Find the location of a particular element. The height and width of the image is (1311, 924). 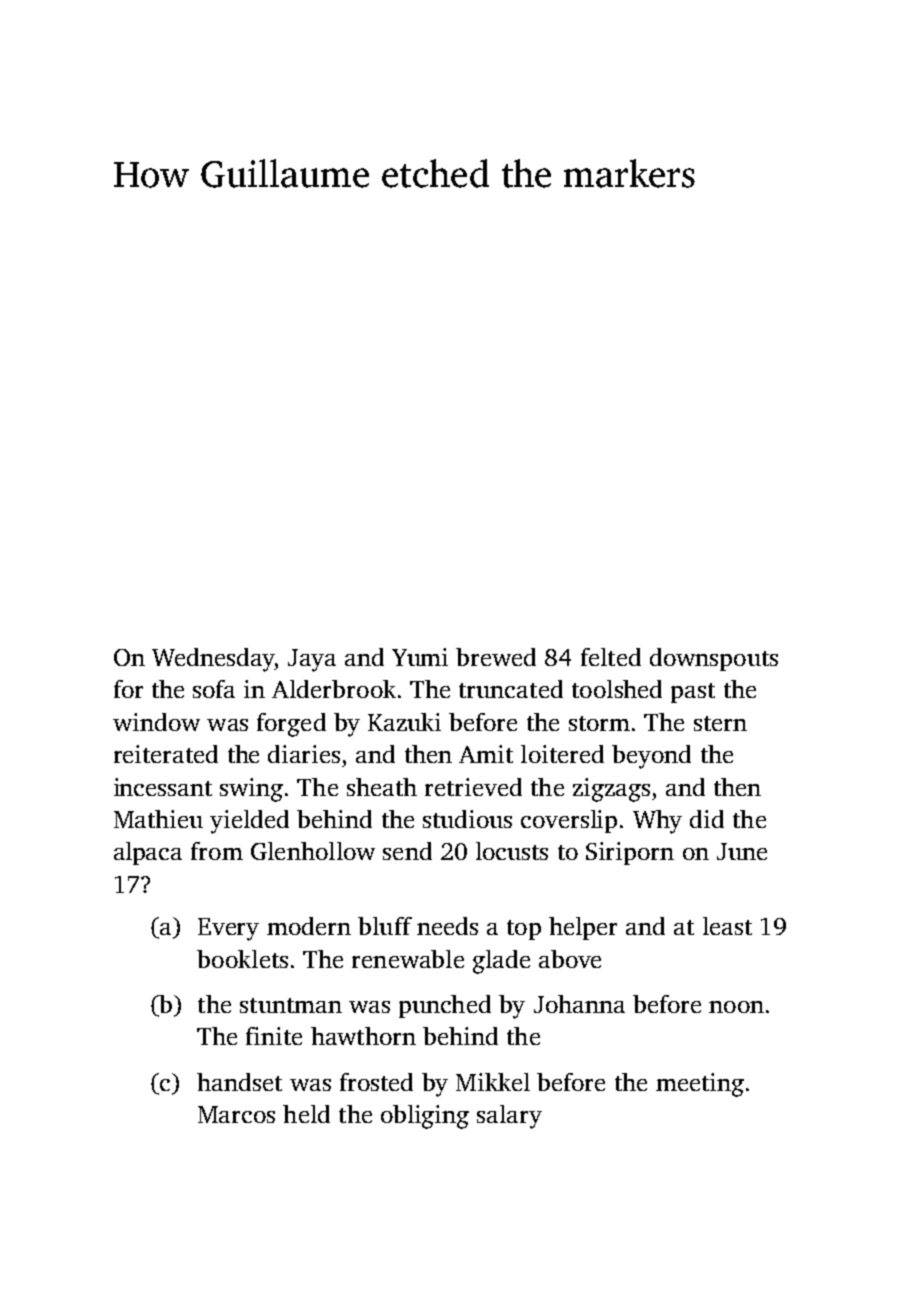

noon is located at coordinates (736, 1007).
